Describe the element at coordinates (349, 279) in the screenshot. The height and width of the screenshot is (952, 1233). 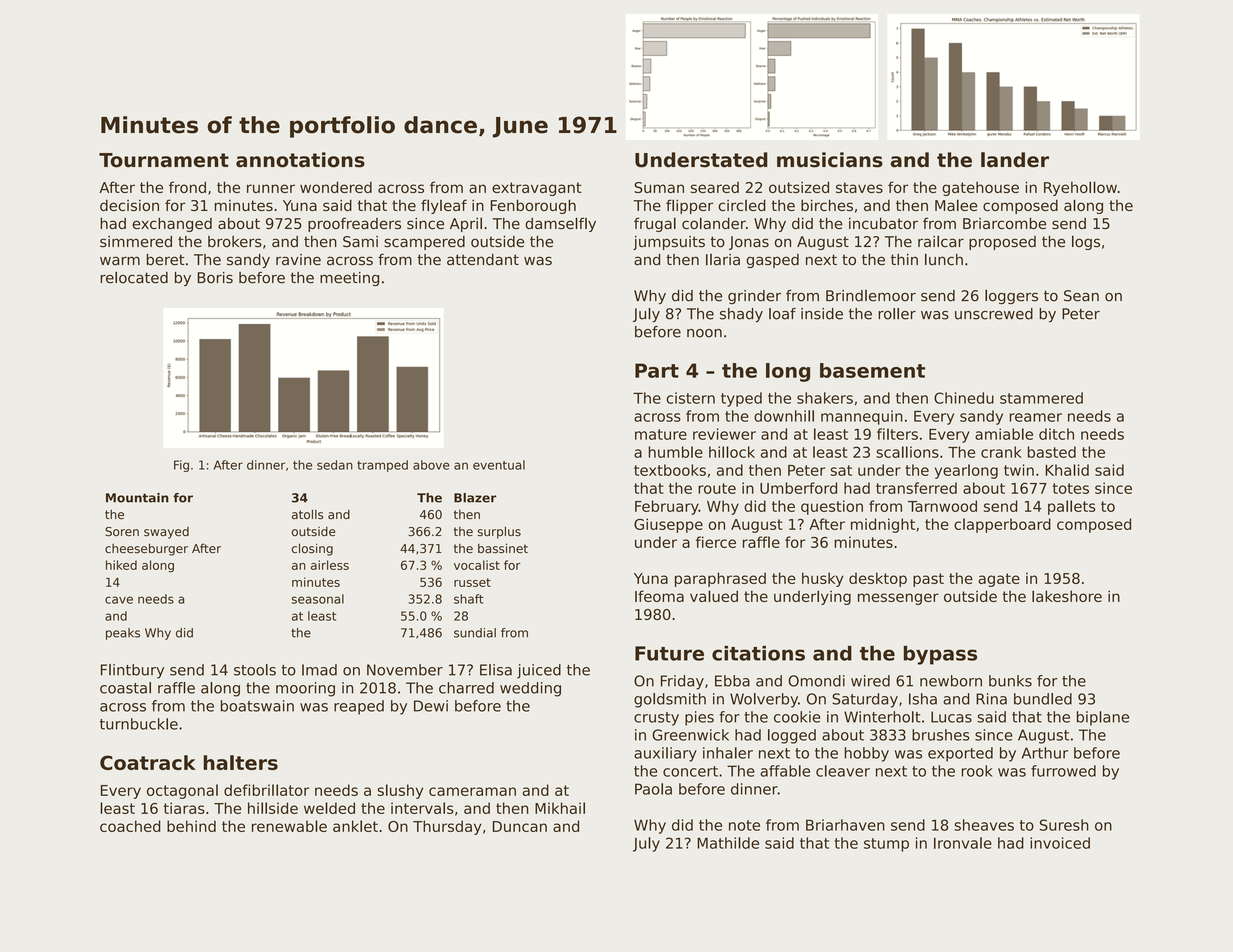
I see `meeting` at that location.
